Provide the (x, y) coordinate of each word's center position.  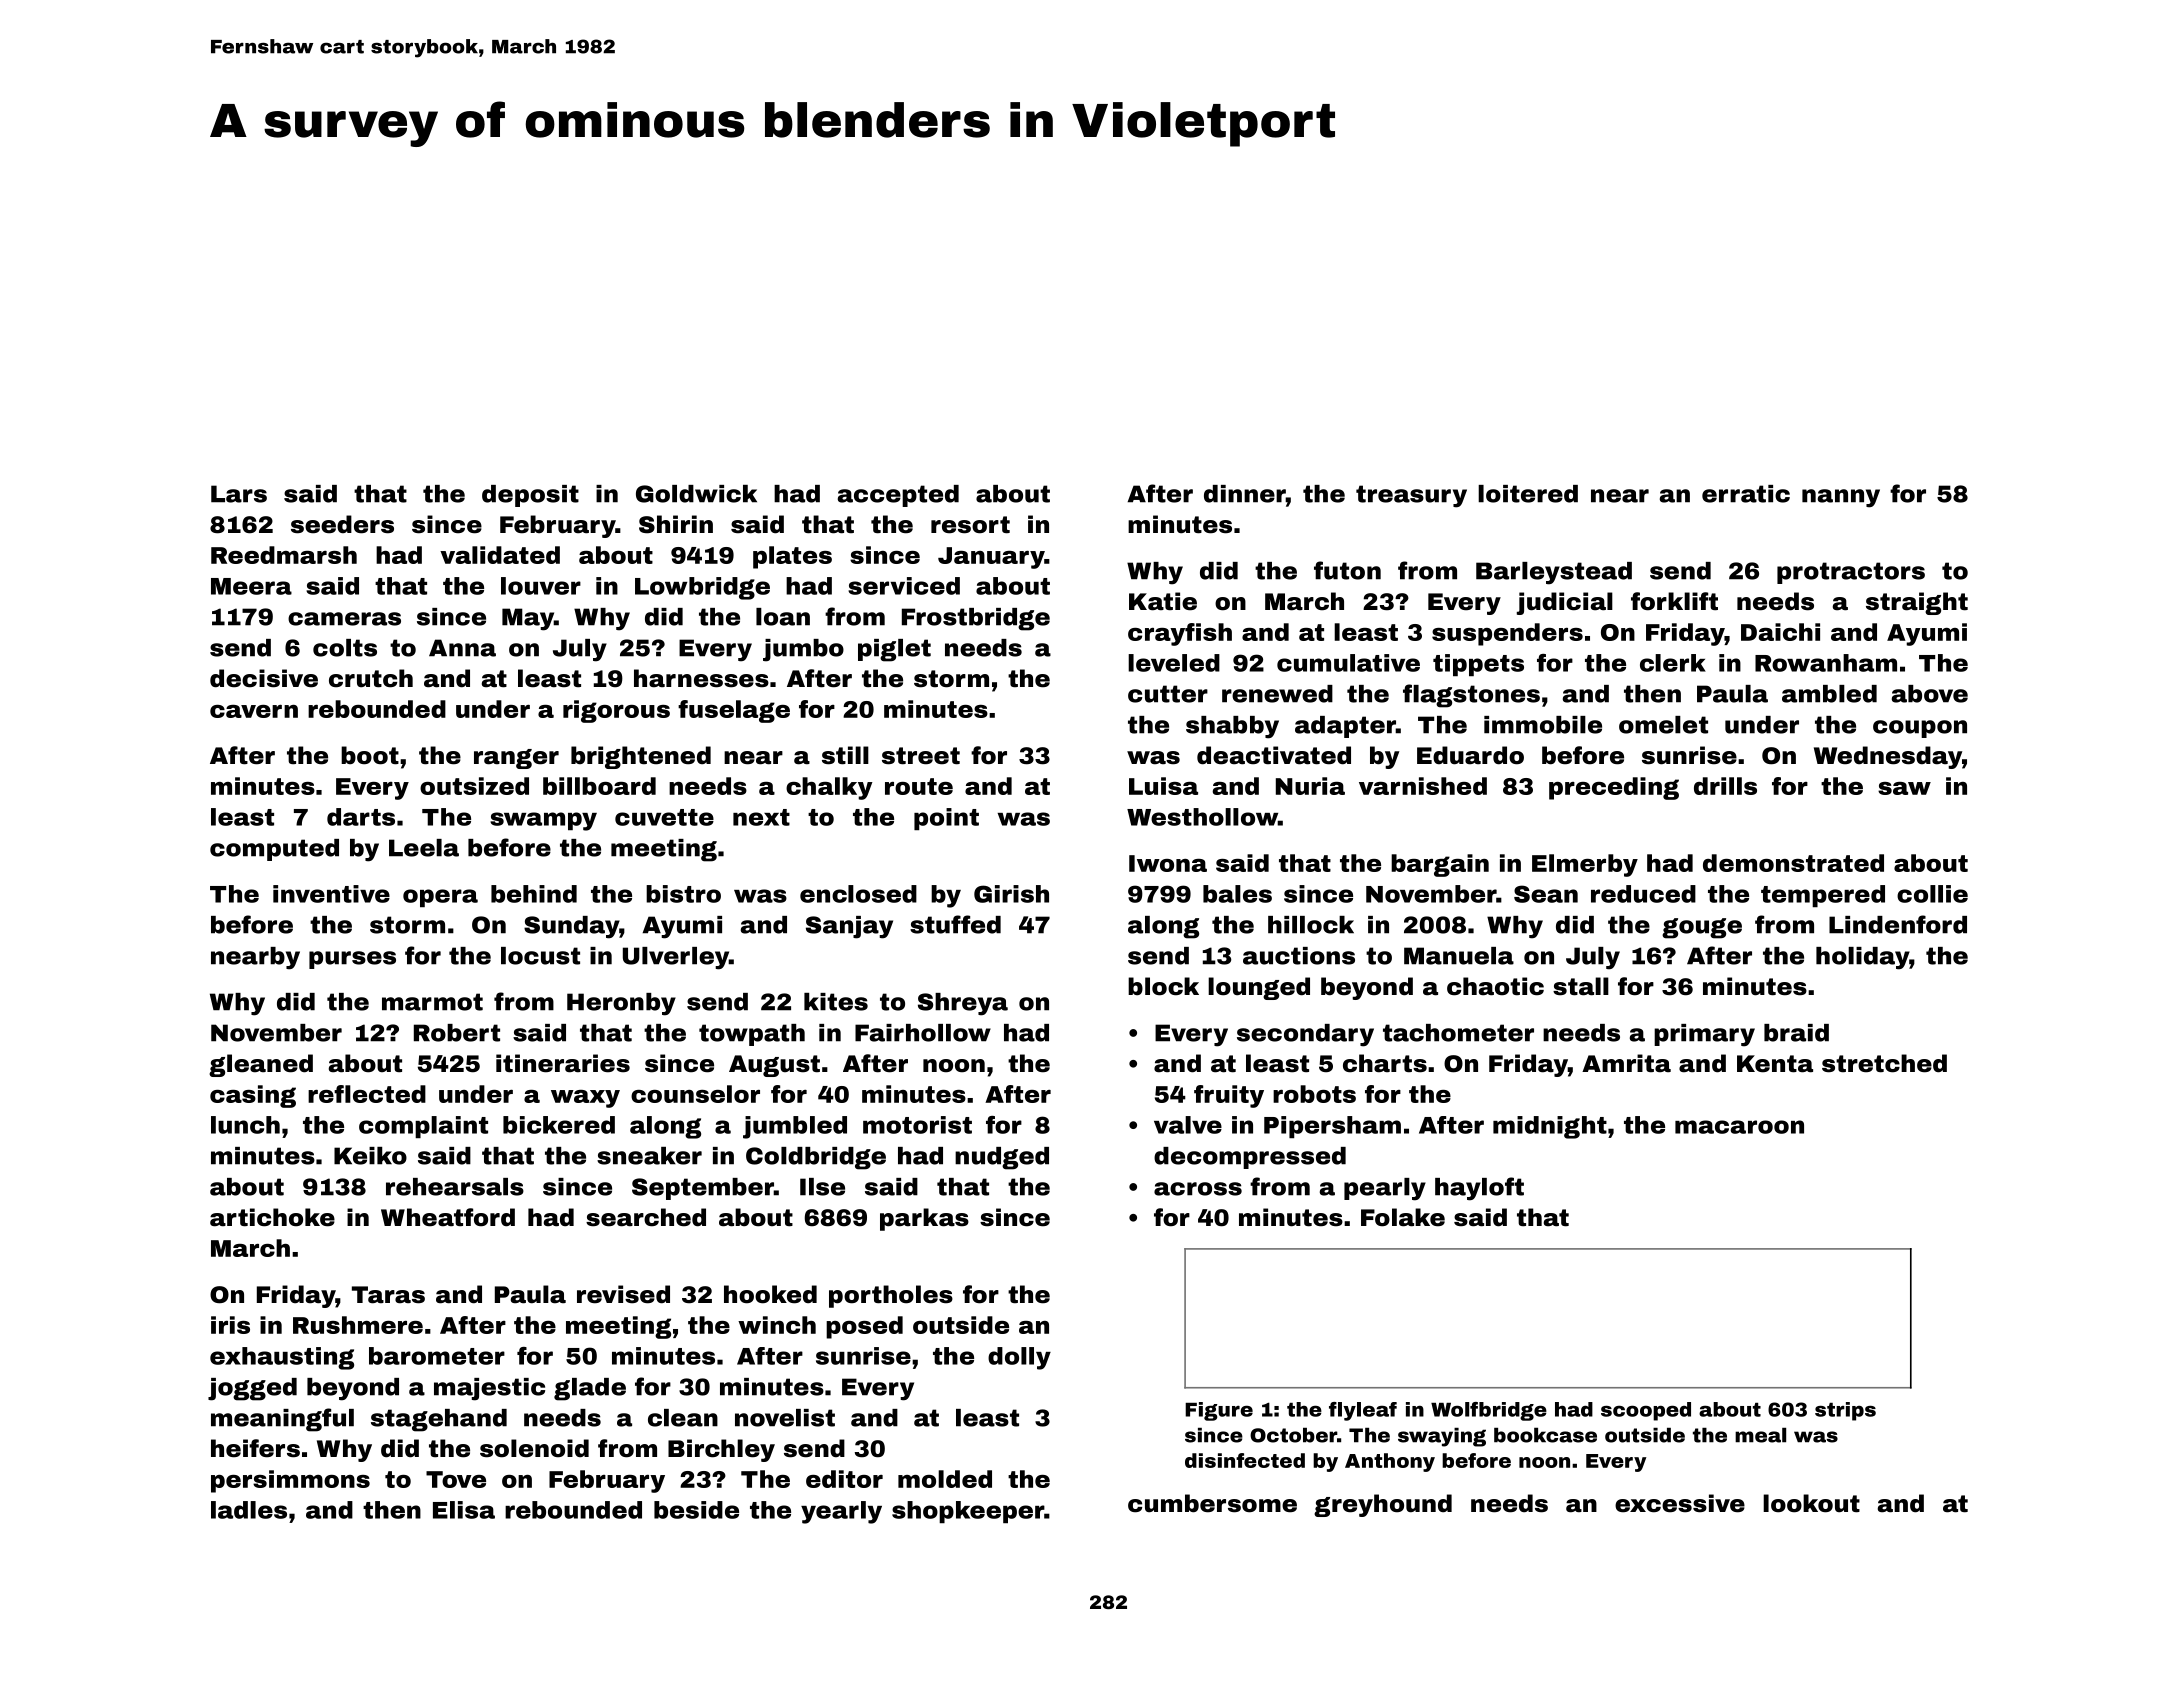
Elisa (464, 1510)
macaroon (1739, 1127)
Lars (239, 494)
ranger (516, 759)
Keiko (370, 1156)
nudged (1002, 1158)
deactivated (1274, 755)
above (1930, 694)
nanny (1841, 498)
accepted (898, 496)
